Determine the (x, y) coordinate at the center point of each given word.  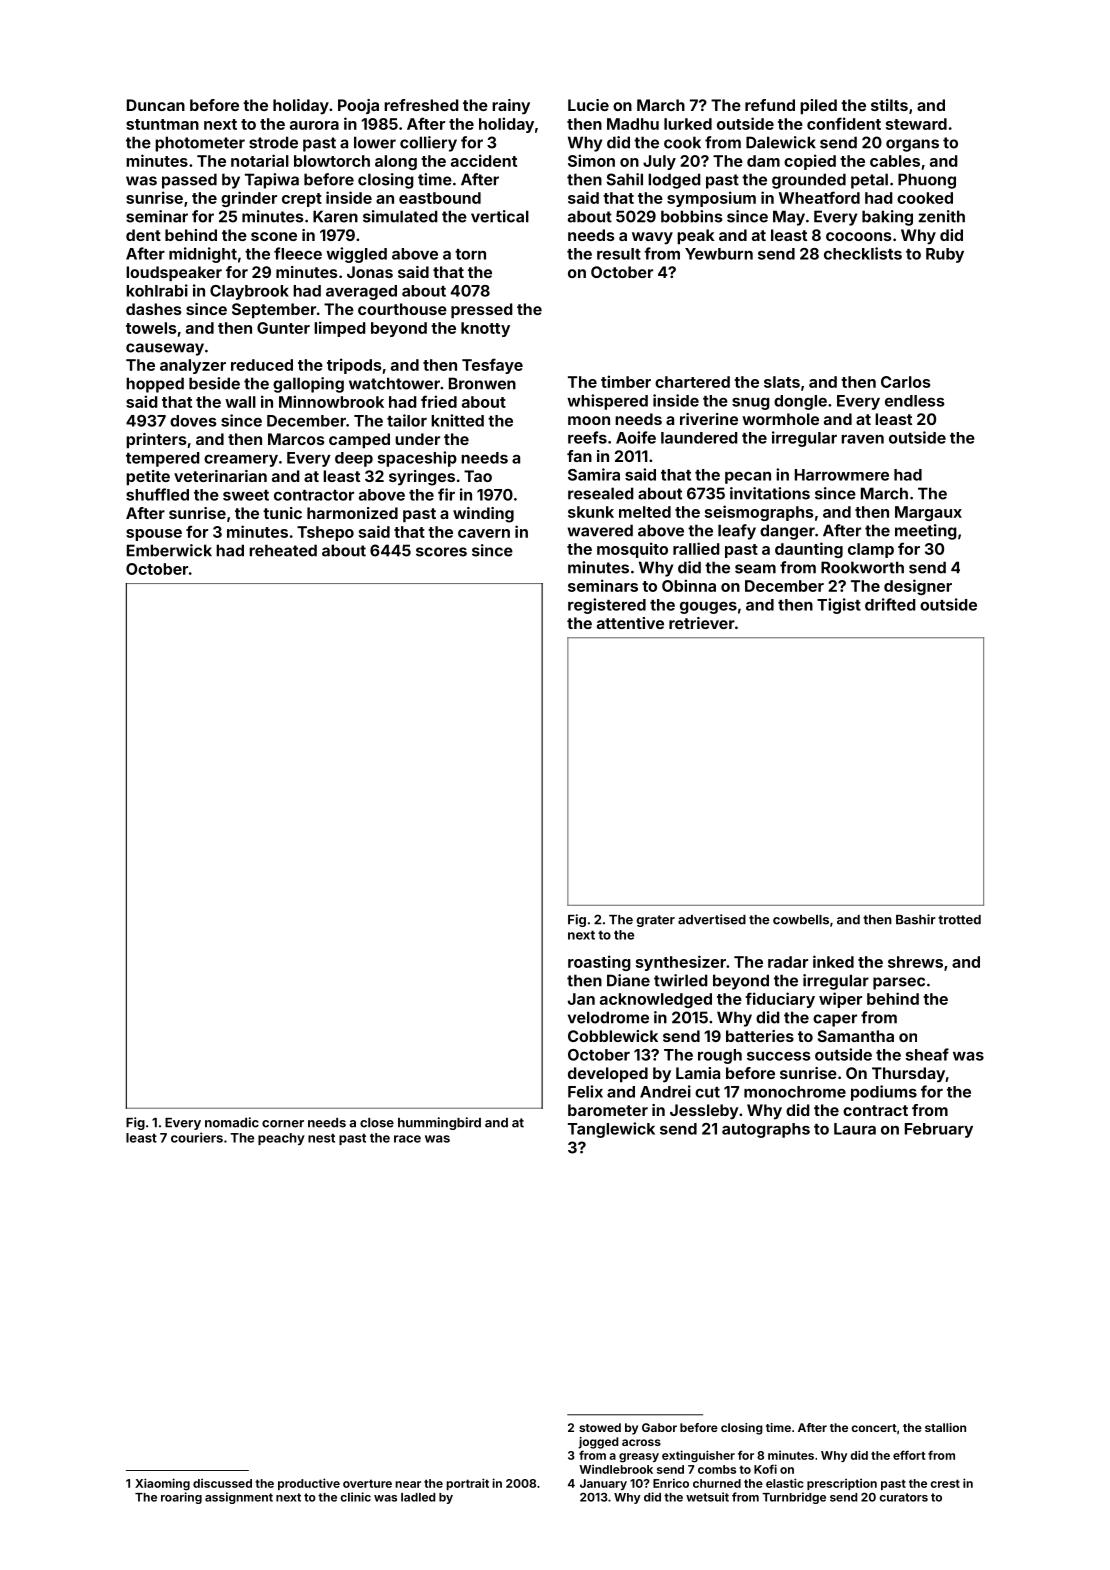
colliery (428, 144)
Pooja (358, 106)
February (939, 1130)
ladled (418, 1497)
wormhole (780, 419)
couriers (197, 1137)
